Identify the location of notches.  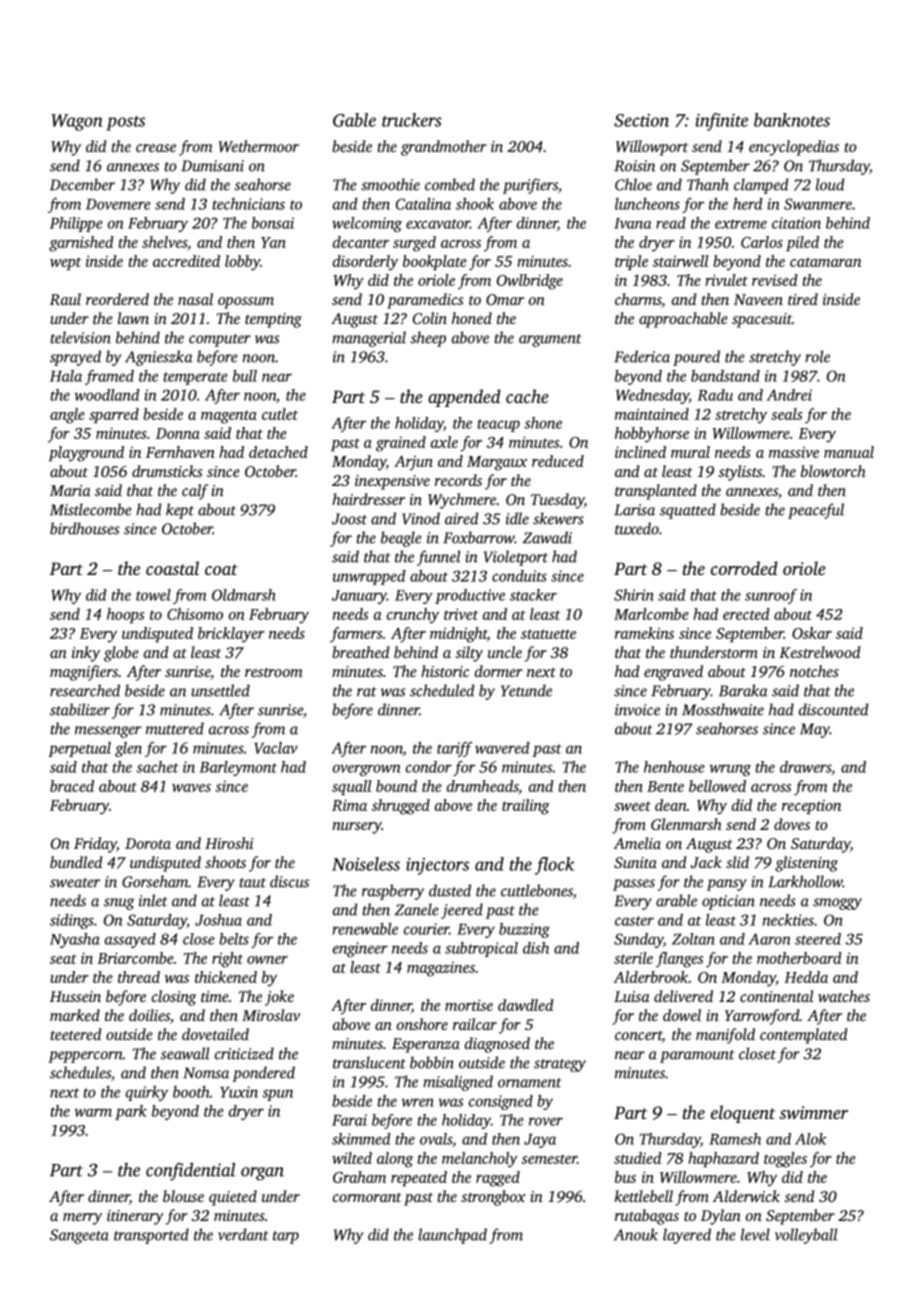
(814, 671).
